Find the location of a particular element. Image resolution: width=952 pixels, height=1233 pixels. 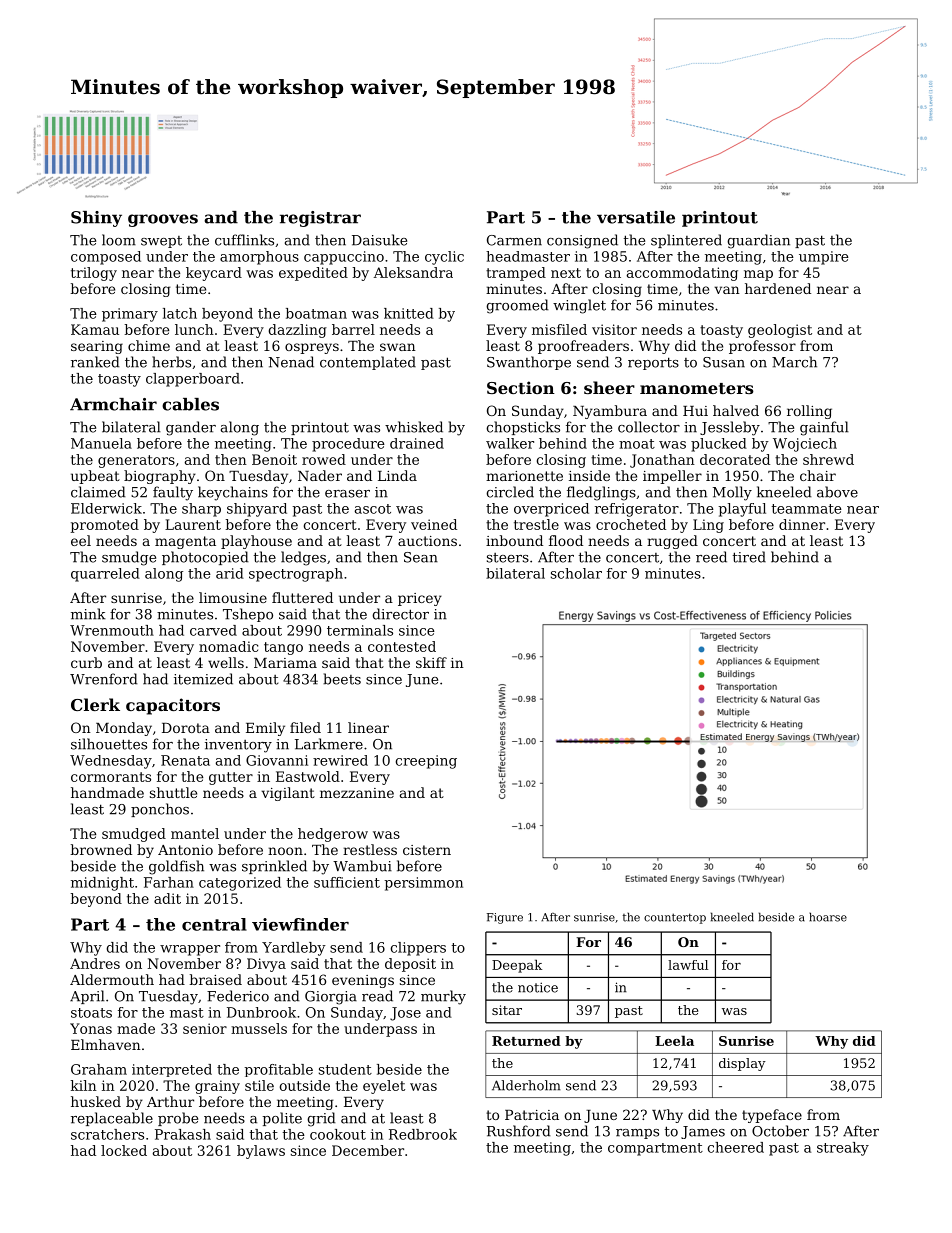

Susan is located at coordinates (724, 362).
